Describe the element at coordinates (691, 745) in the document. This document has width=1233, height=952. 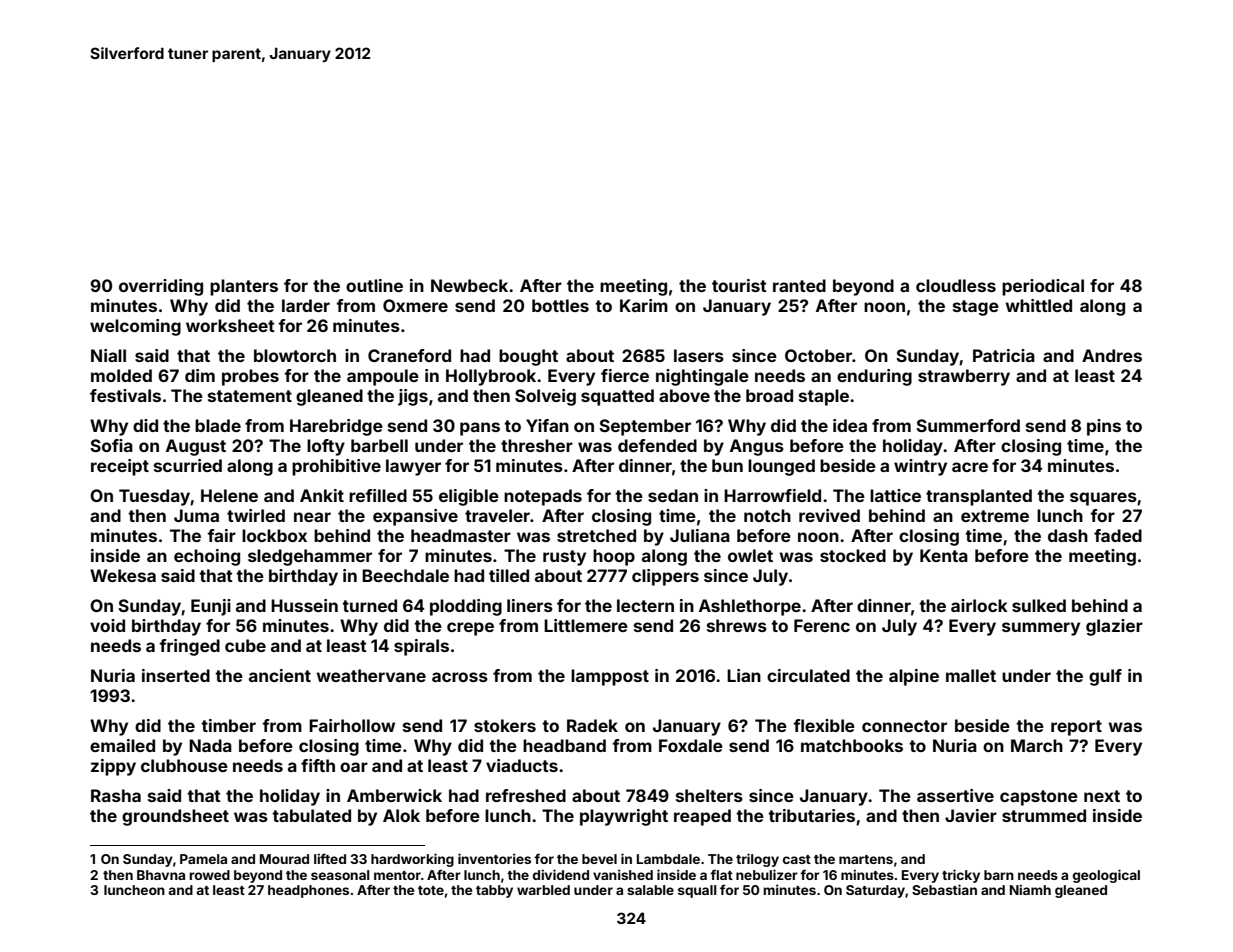
I see `Foxdale` at that location.
